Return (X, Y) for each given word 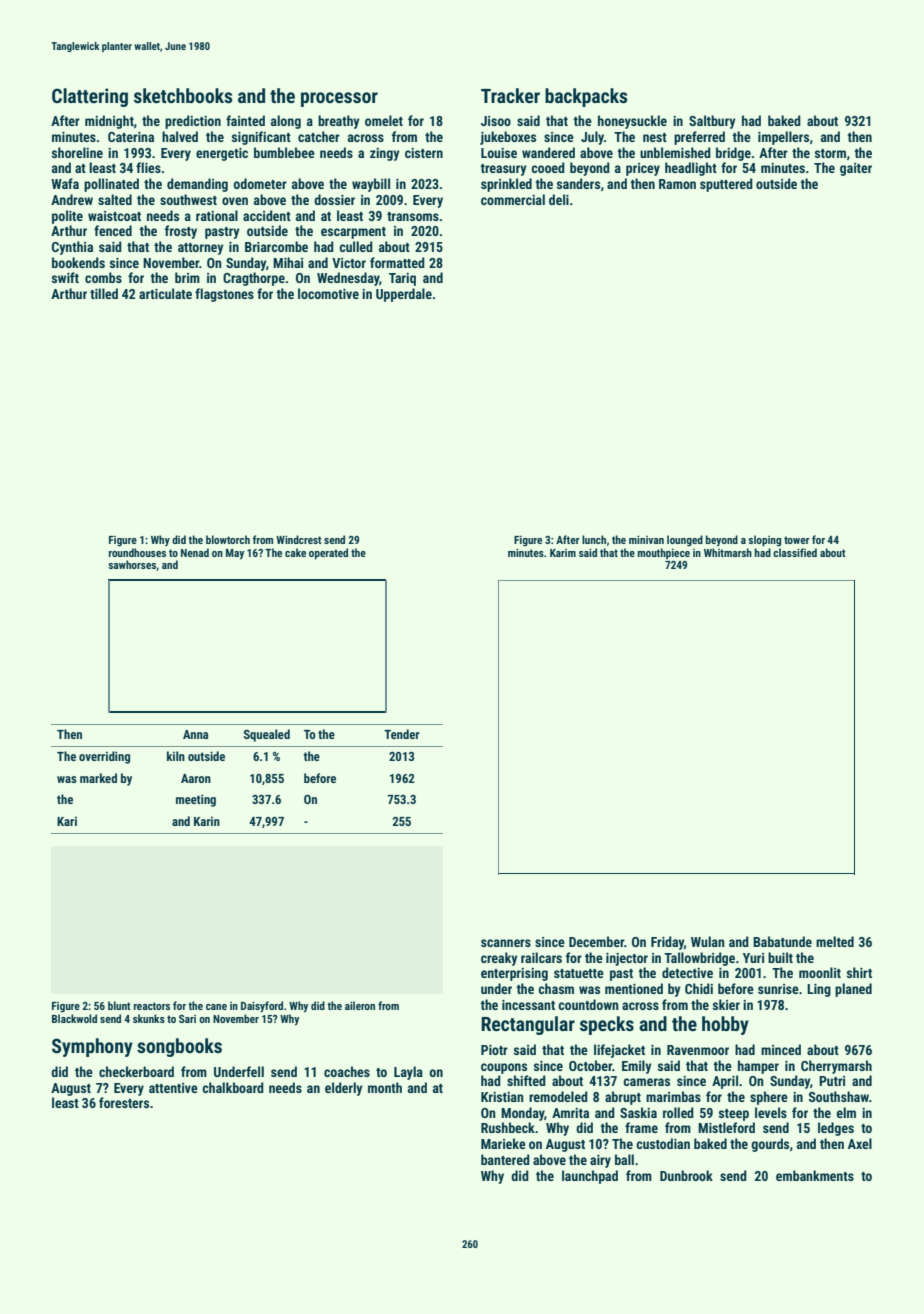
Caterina (131, 137)
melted (835, 941)
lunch (594, 539)
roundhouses (137, 552)
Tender (402, 734)
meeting (196, 800)
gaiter (856, 169)
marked (98, 778)
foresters (124, 1102)
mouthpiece (664, 553)
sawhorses (132, 564)
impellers (783, 138)
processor (339, 99)
